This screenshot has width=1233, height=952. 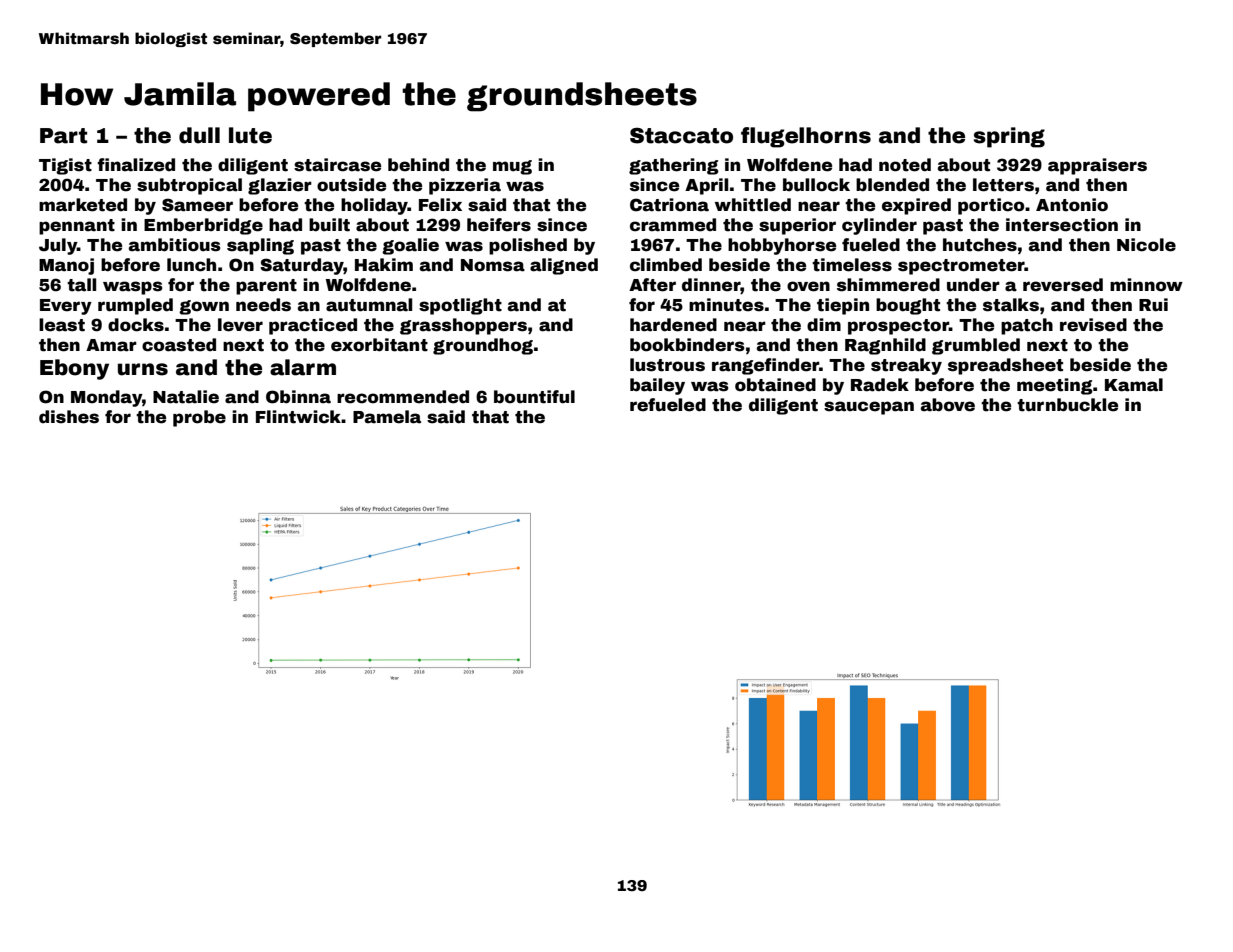 I want to click on obtained, so click(x=775, y=385).
